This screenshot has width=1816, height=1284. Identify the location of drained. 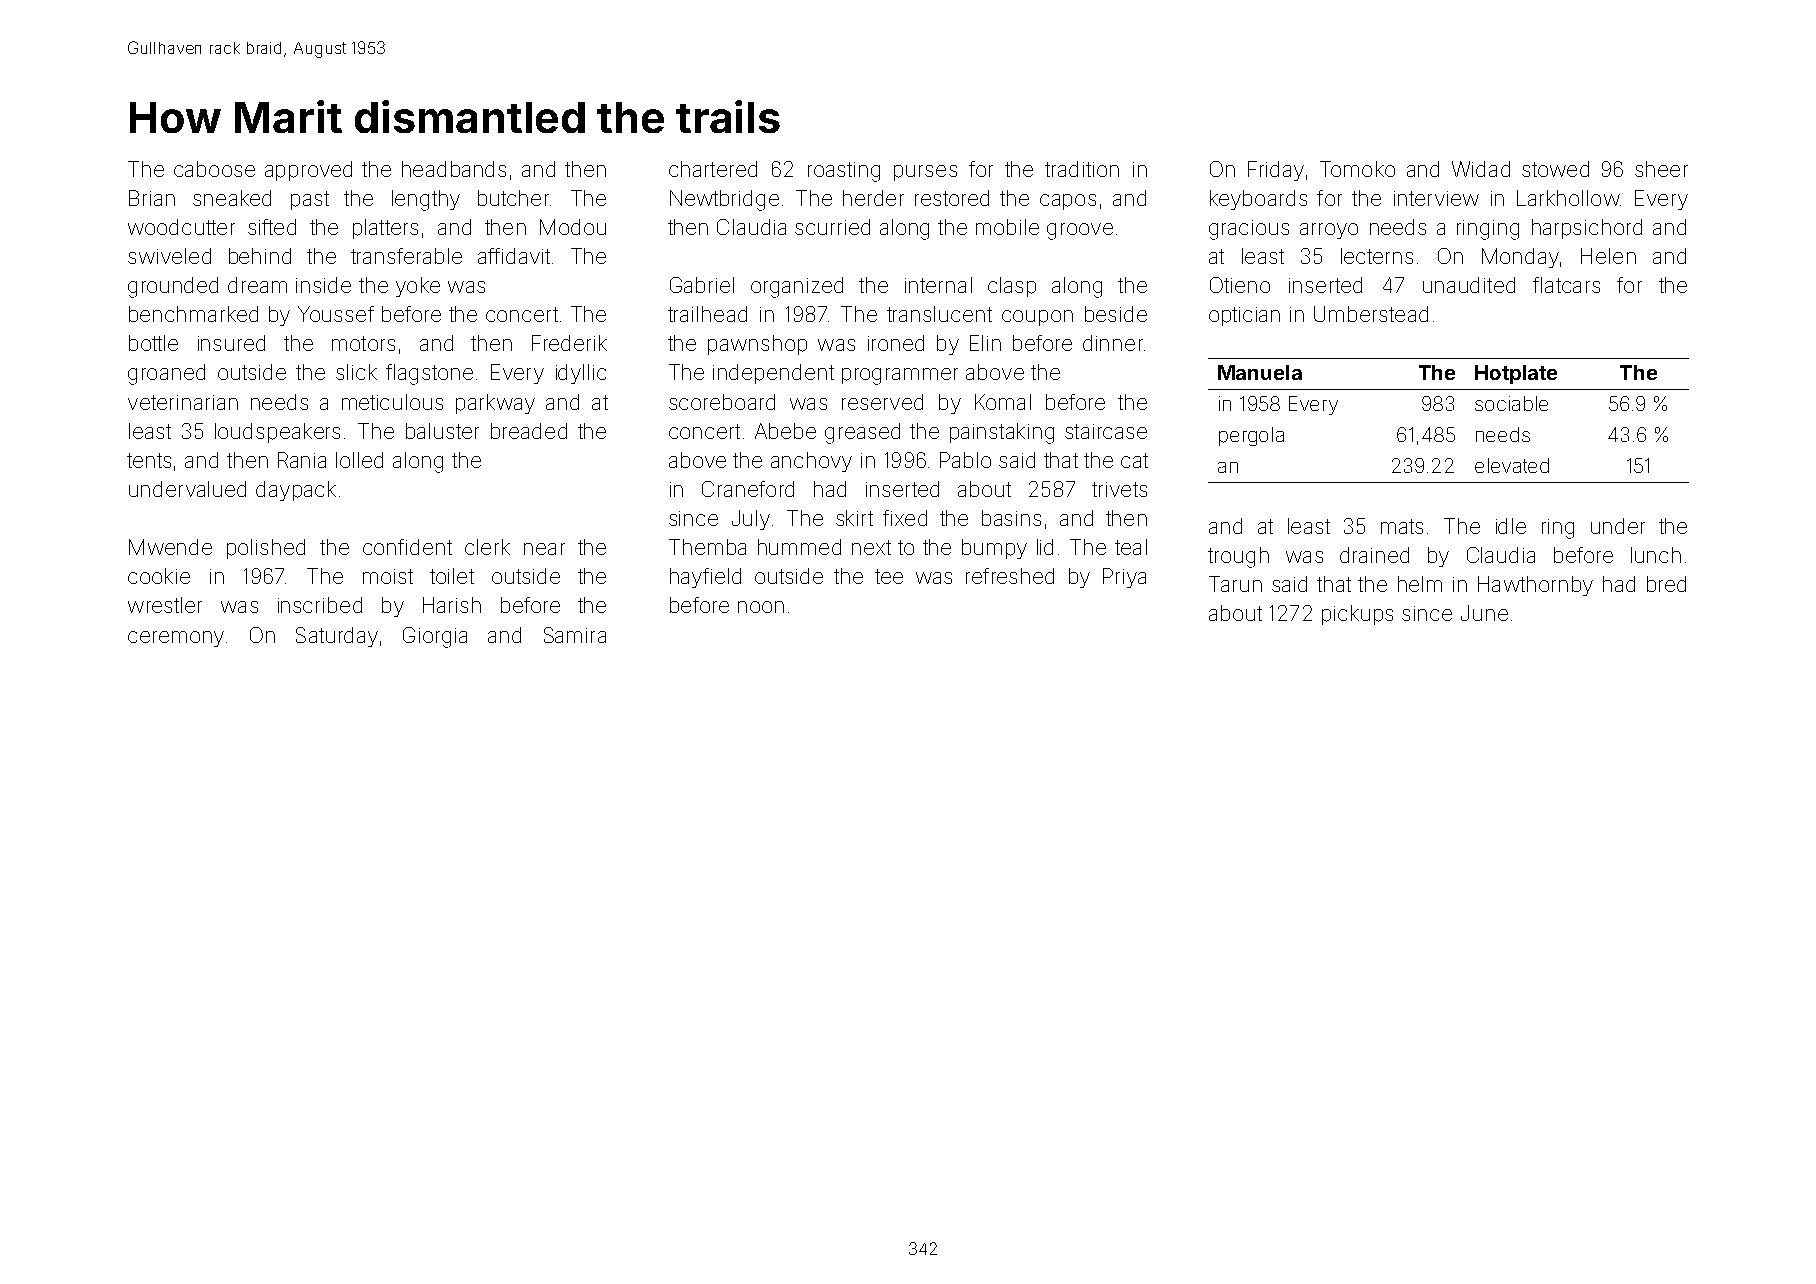
(1374, 555).
